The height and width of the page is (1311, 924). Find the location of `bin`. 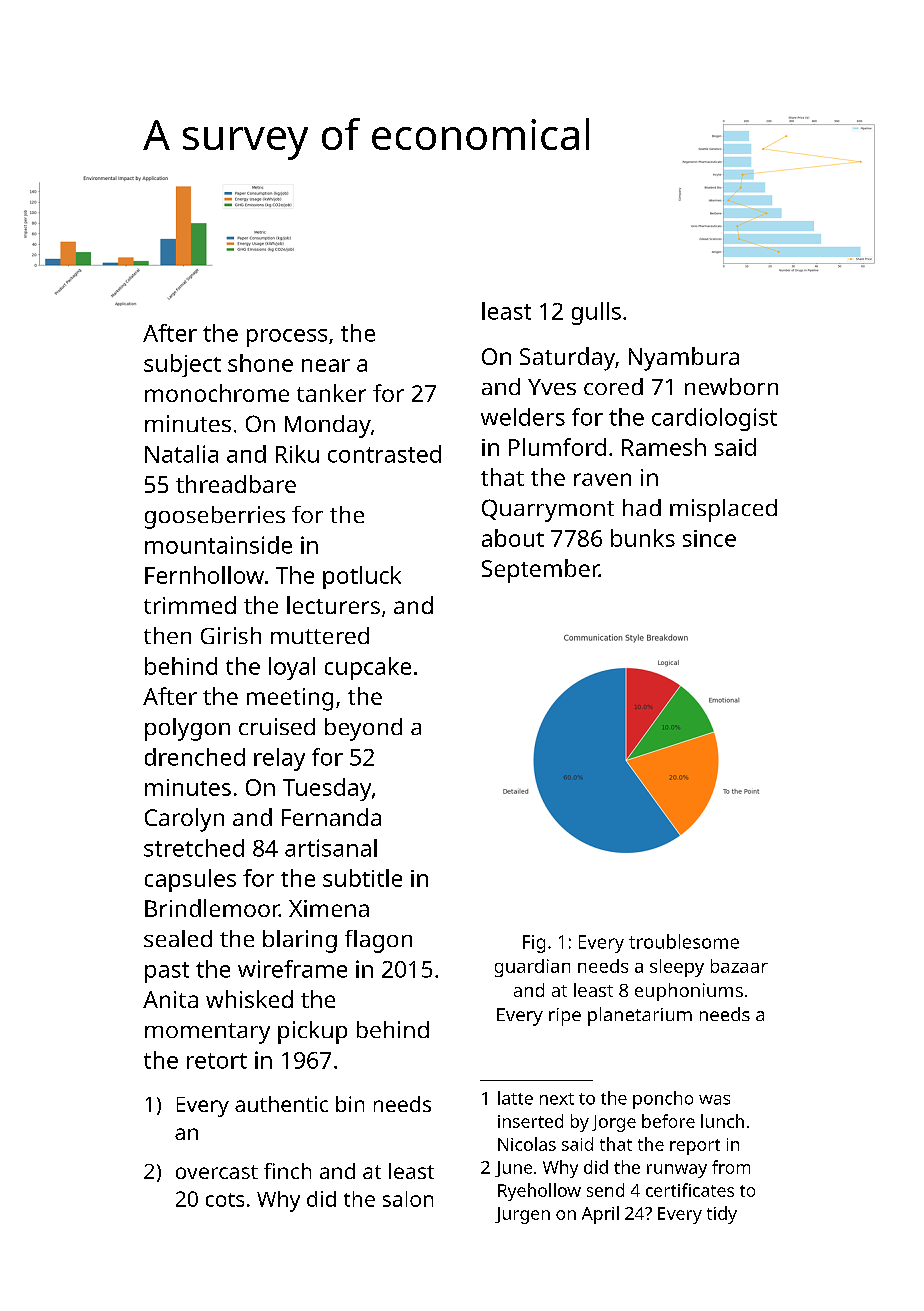

bin is located at coordinates (350, 1104).
